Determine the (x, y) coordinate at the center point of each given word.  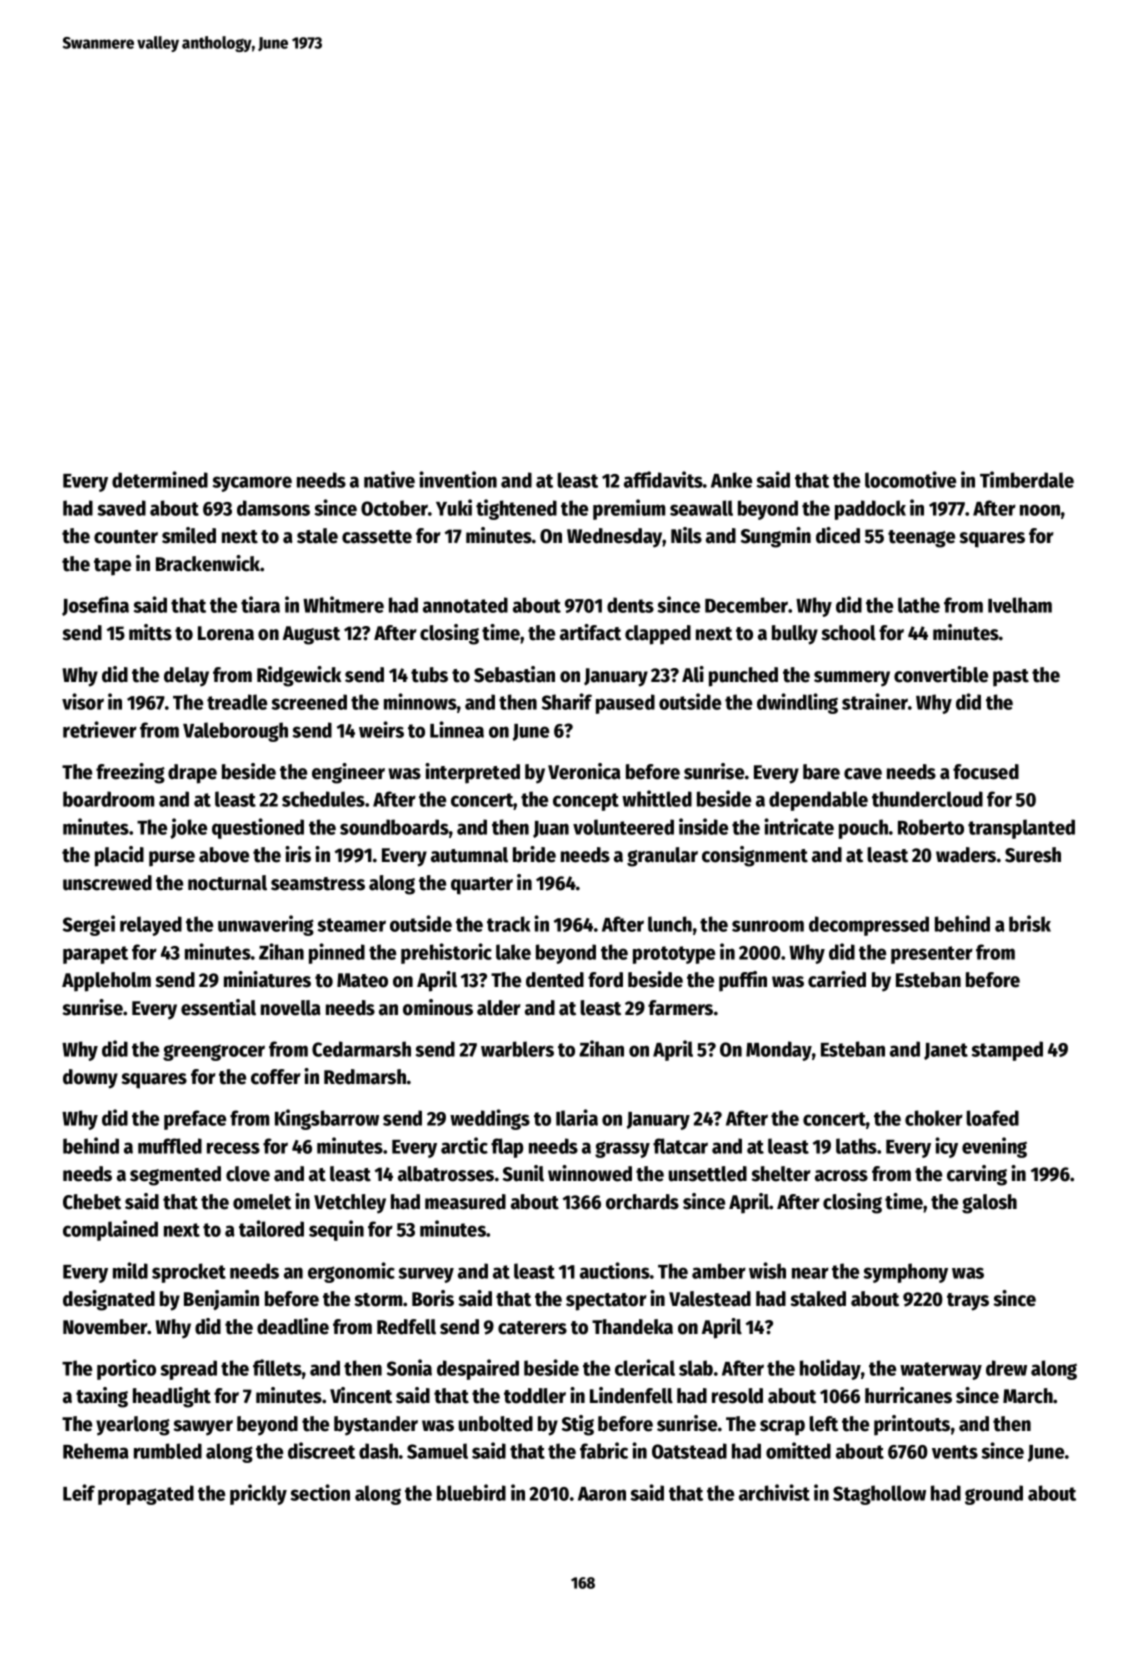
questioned (258, 828)
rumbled (168, 1451)
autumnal (469, 855)
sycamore (252, 484)
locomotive (910, 479)
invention (458, 479)
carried (837, 979)
